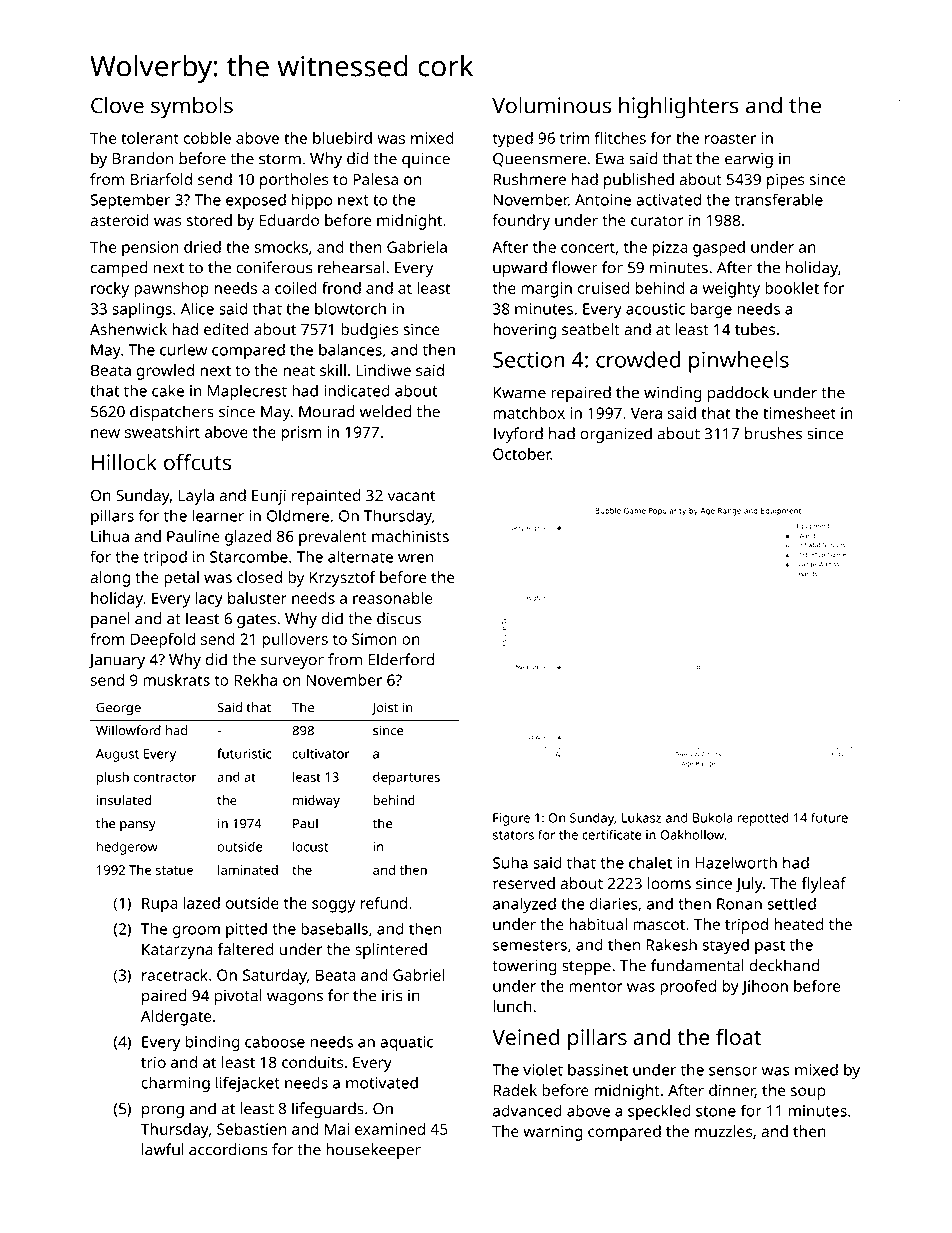  Describe the element at coordinates (128, 329) in the screenshot. I see `Ashenwick` at that location.
